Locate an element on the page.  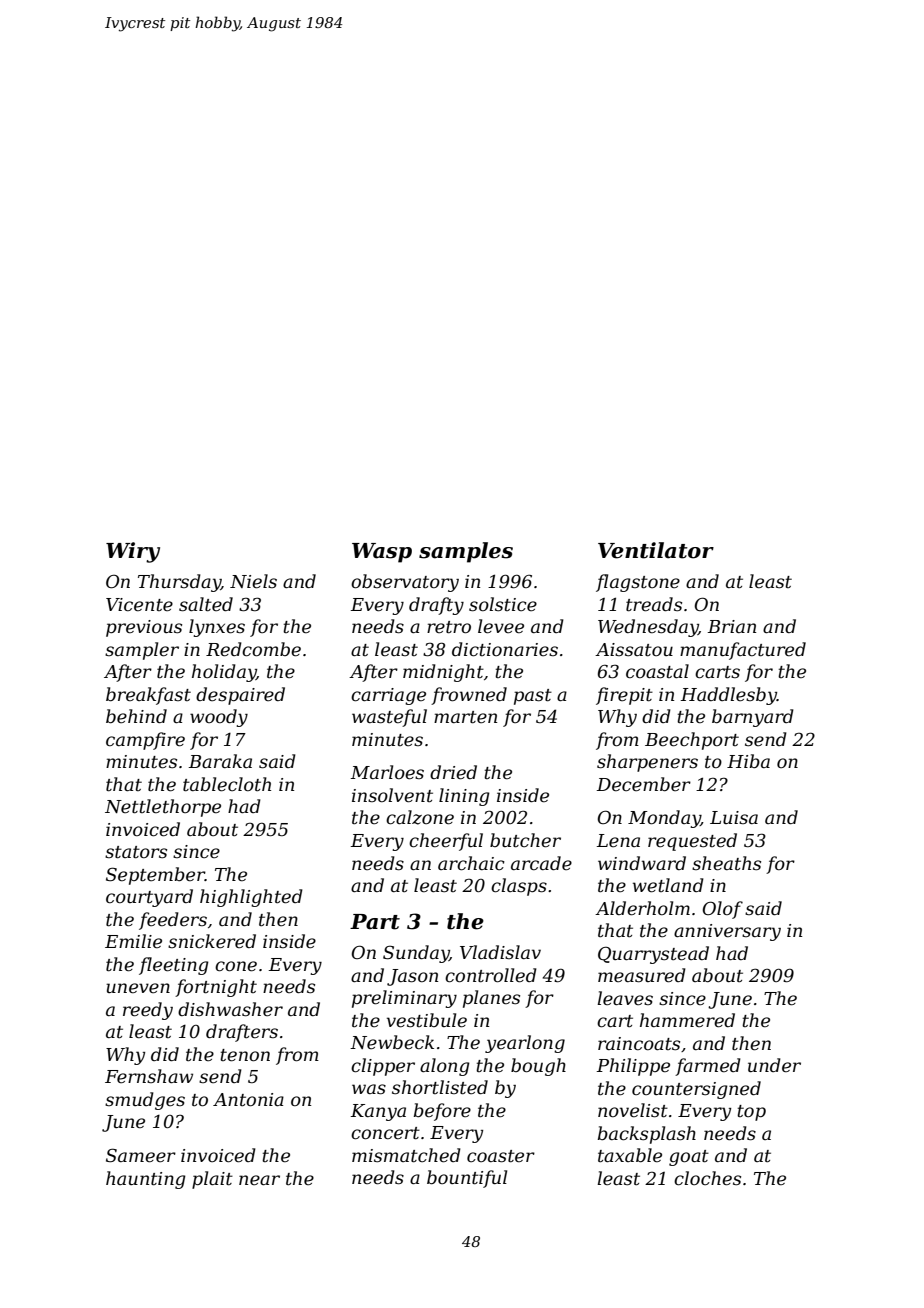
uneven is located at coordinates (138, 988).
